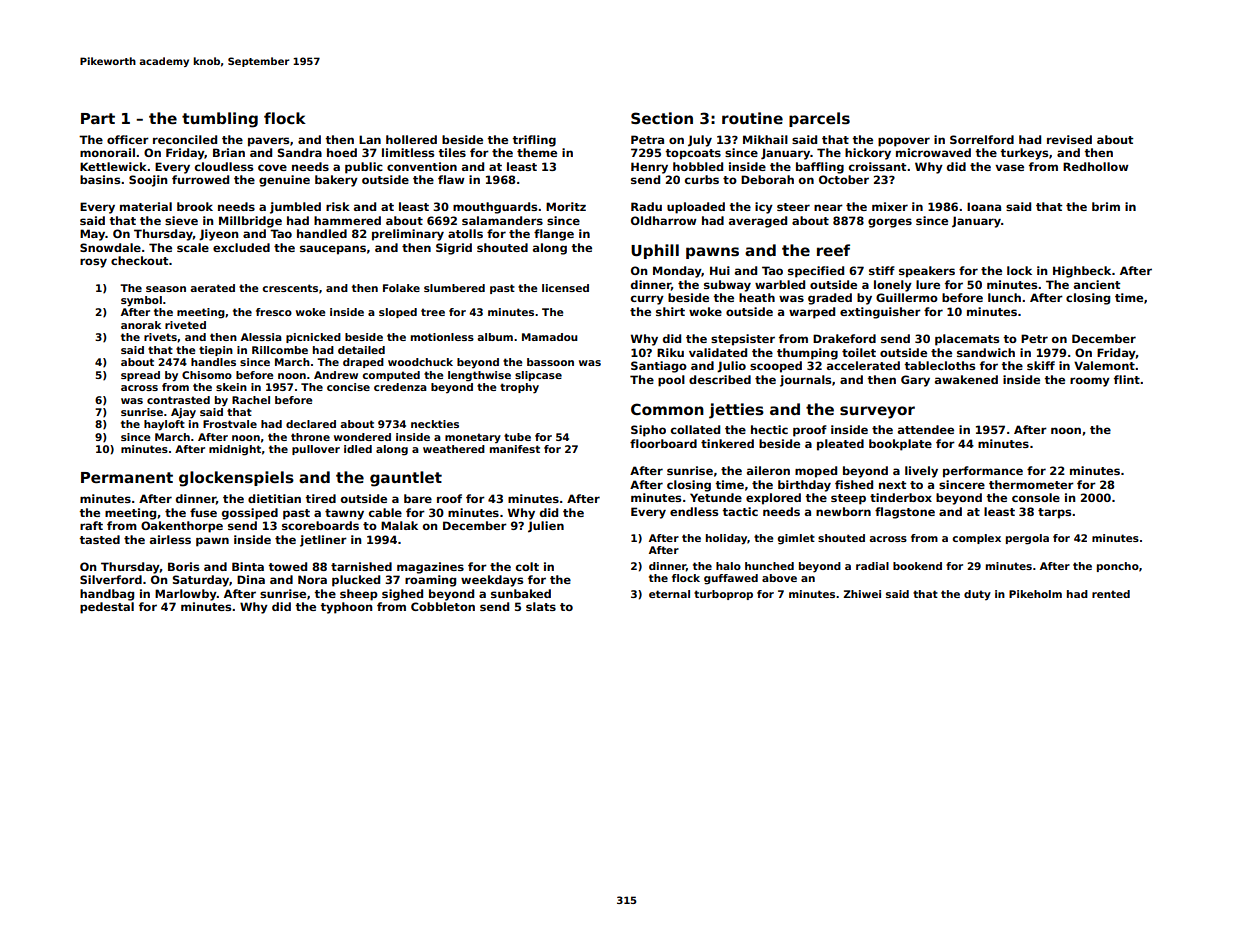  Describe the element at coordinates (186, 595) in the document. I see `Marlowby` at that location.
